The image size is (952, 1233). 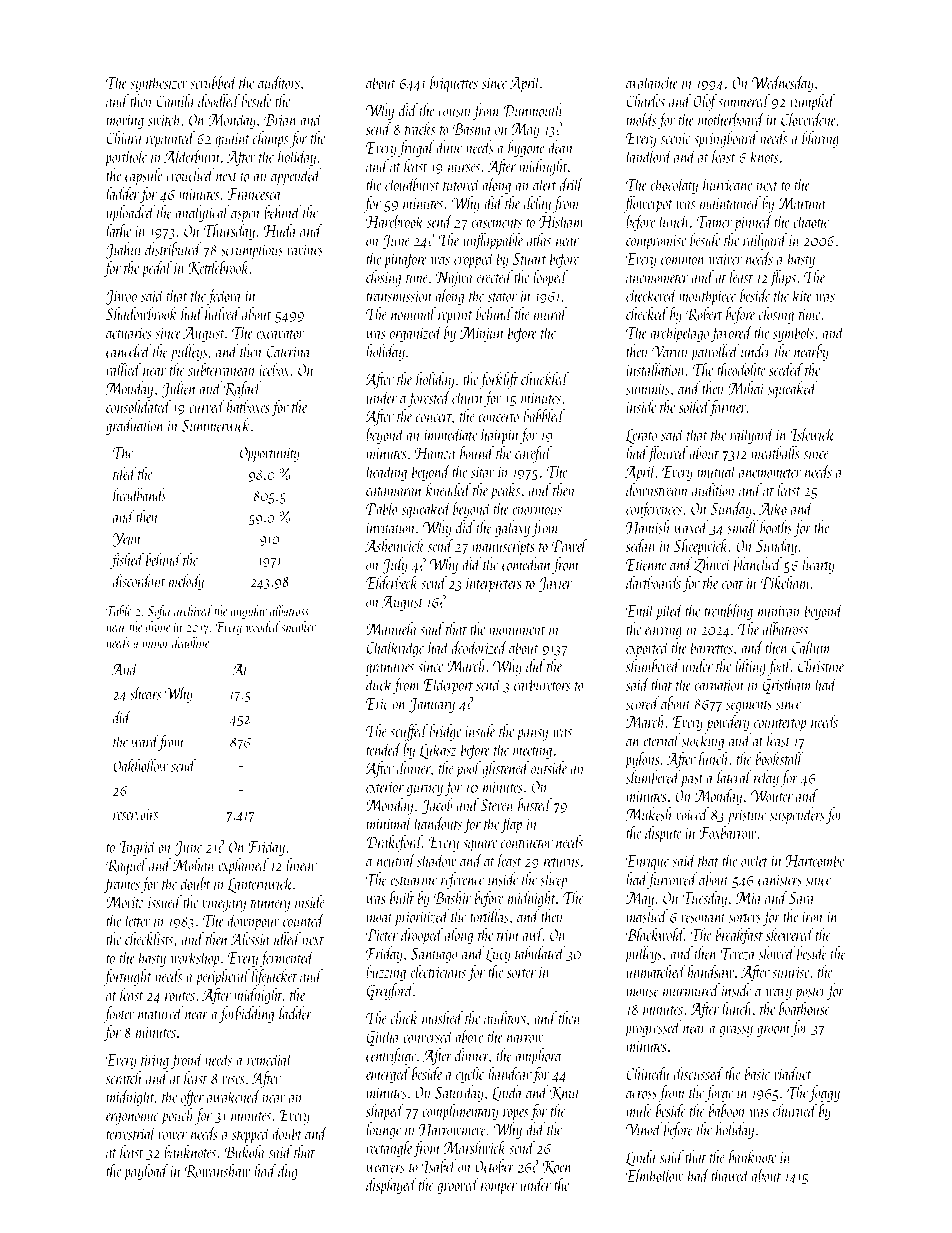 I want to click on avalanche, so click(x=652, y=82).
